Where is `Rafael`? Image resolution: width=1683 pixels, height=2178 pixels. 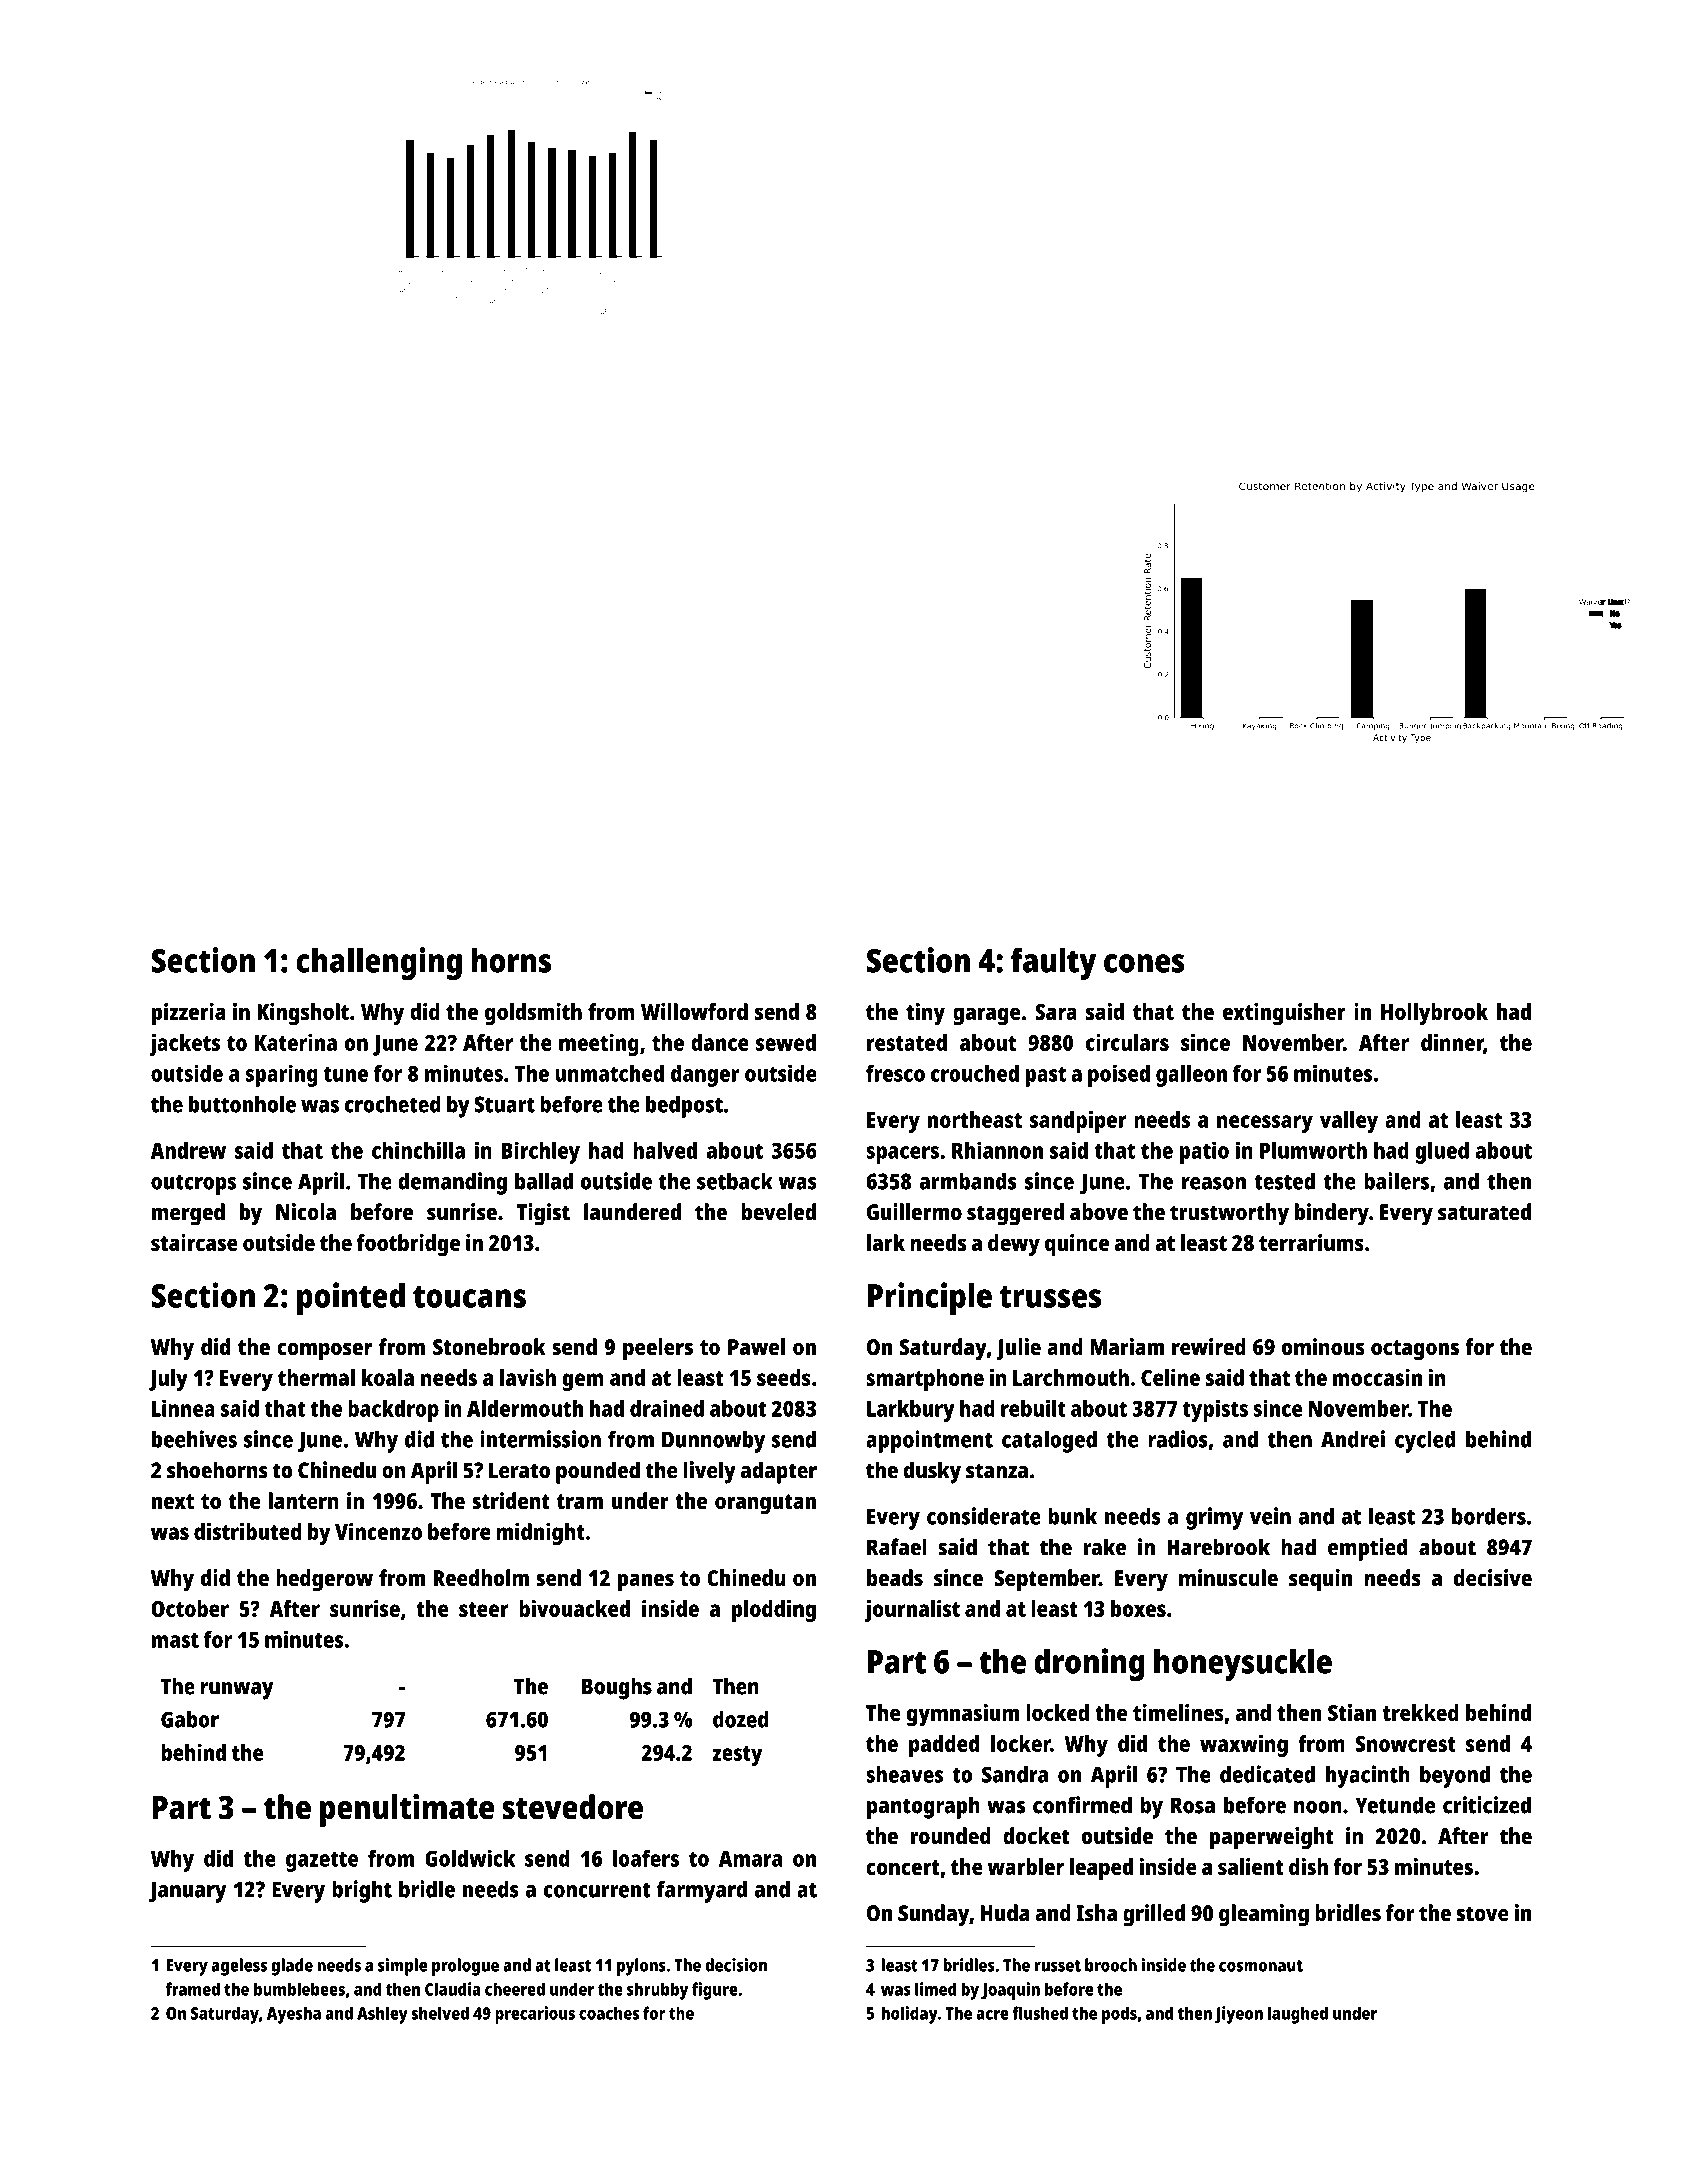 Rafael is located at coordinates (897, 1547).
